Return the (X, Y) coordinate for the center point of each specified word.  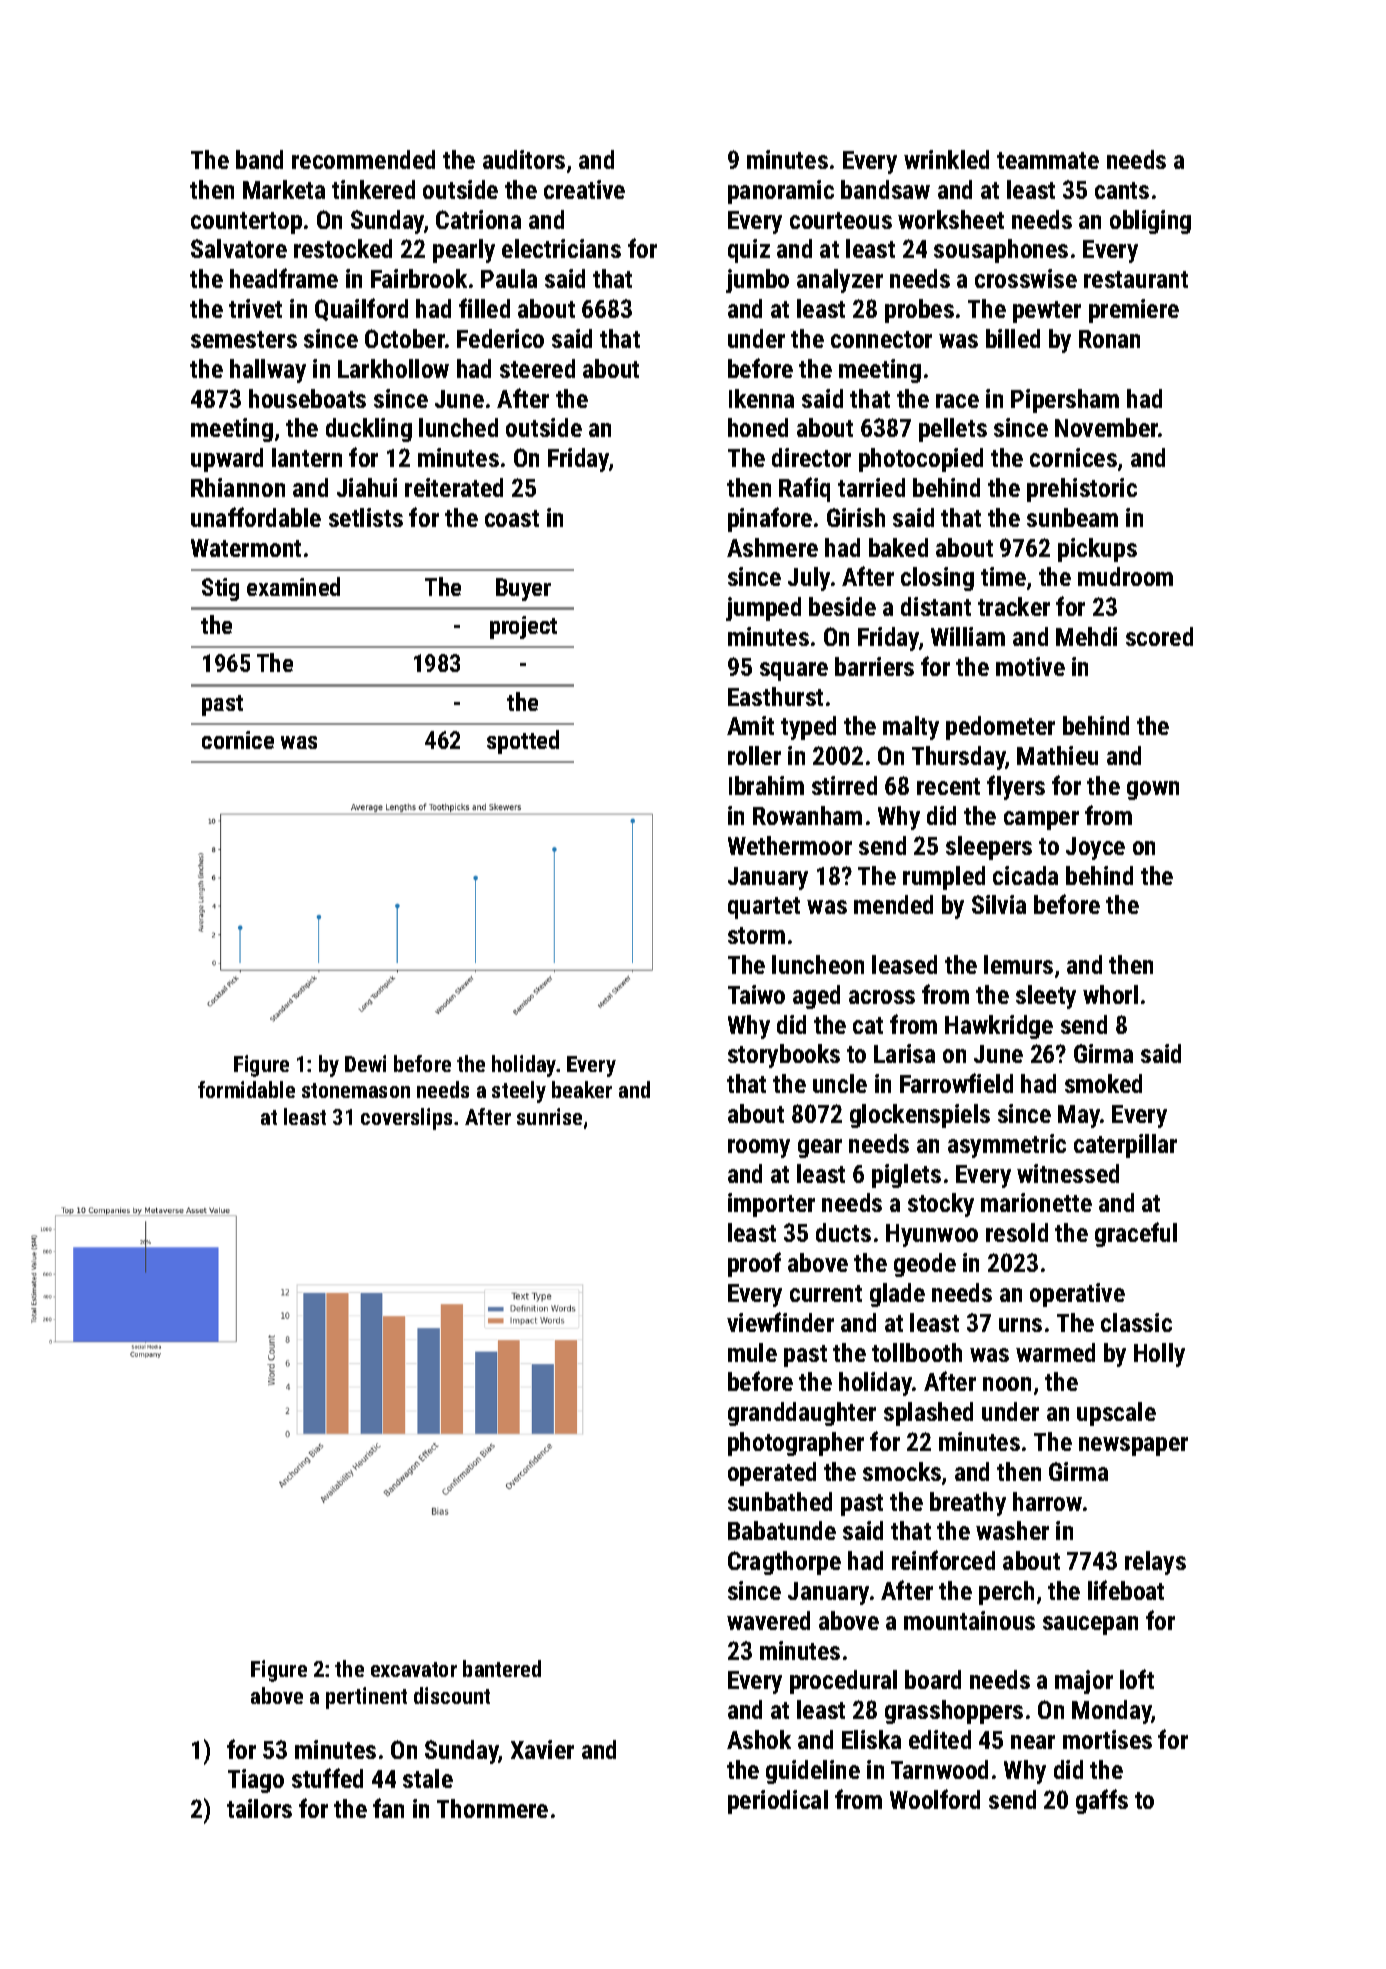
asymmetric (1007, 1146)
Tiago (256, 1781)
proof (754, 1264)
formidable (246, 1089)
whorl (1110, 994)
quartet (764, 908)
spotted (523, 742)
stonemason (356, 1090)
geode (925, 1265)
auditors (524, 159)
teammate (1048, 160)
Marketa (284, 189)
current (826, 1293)
